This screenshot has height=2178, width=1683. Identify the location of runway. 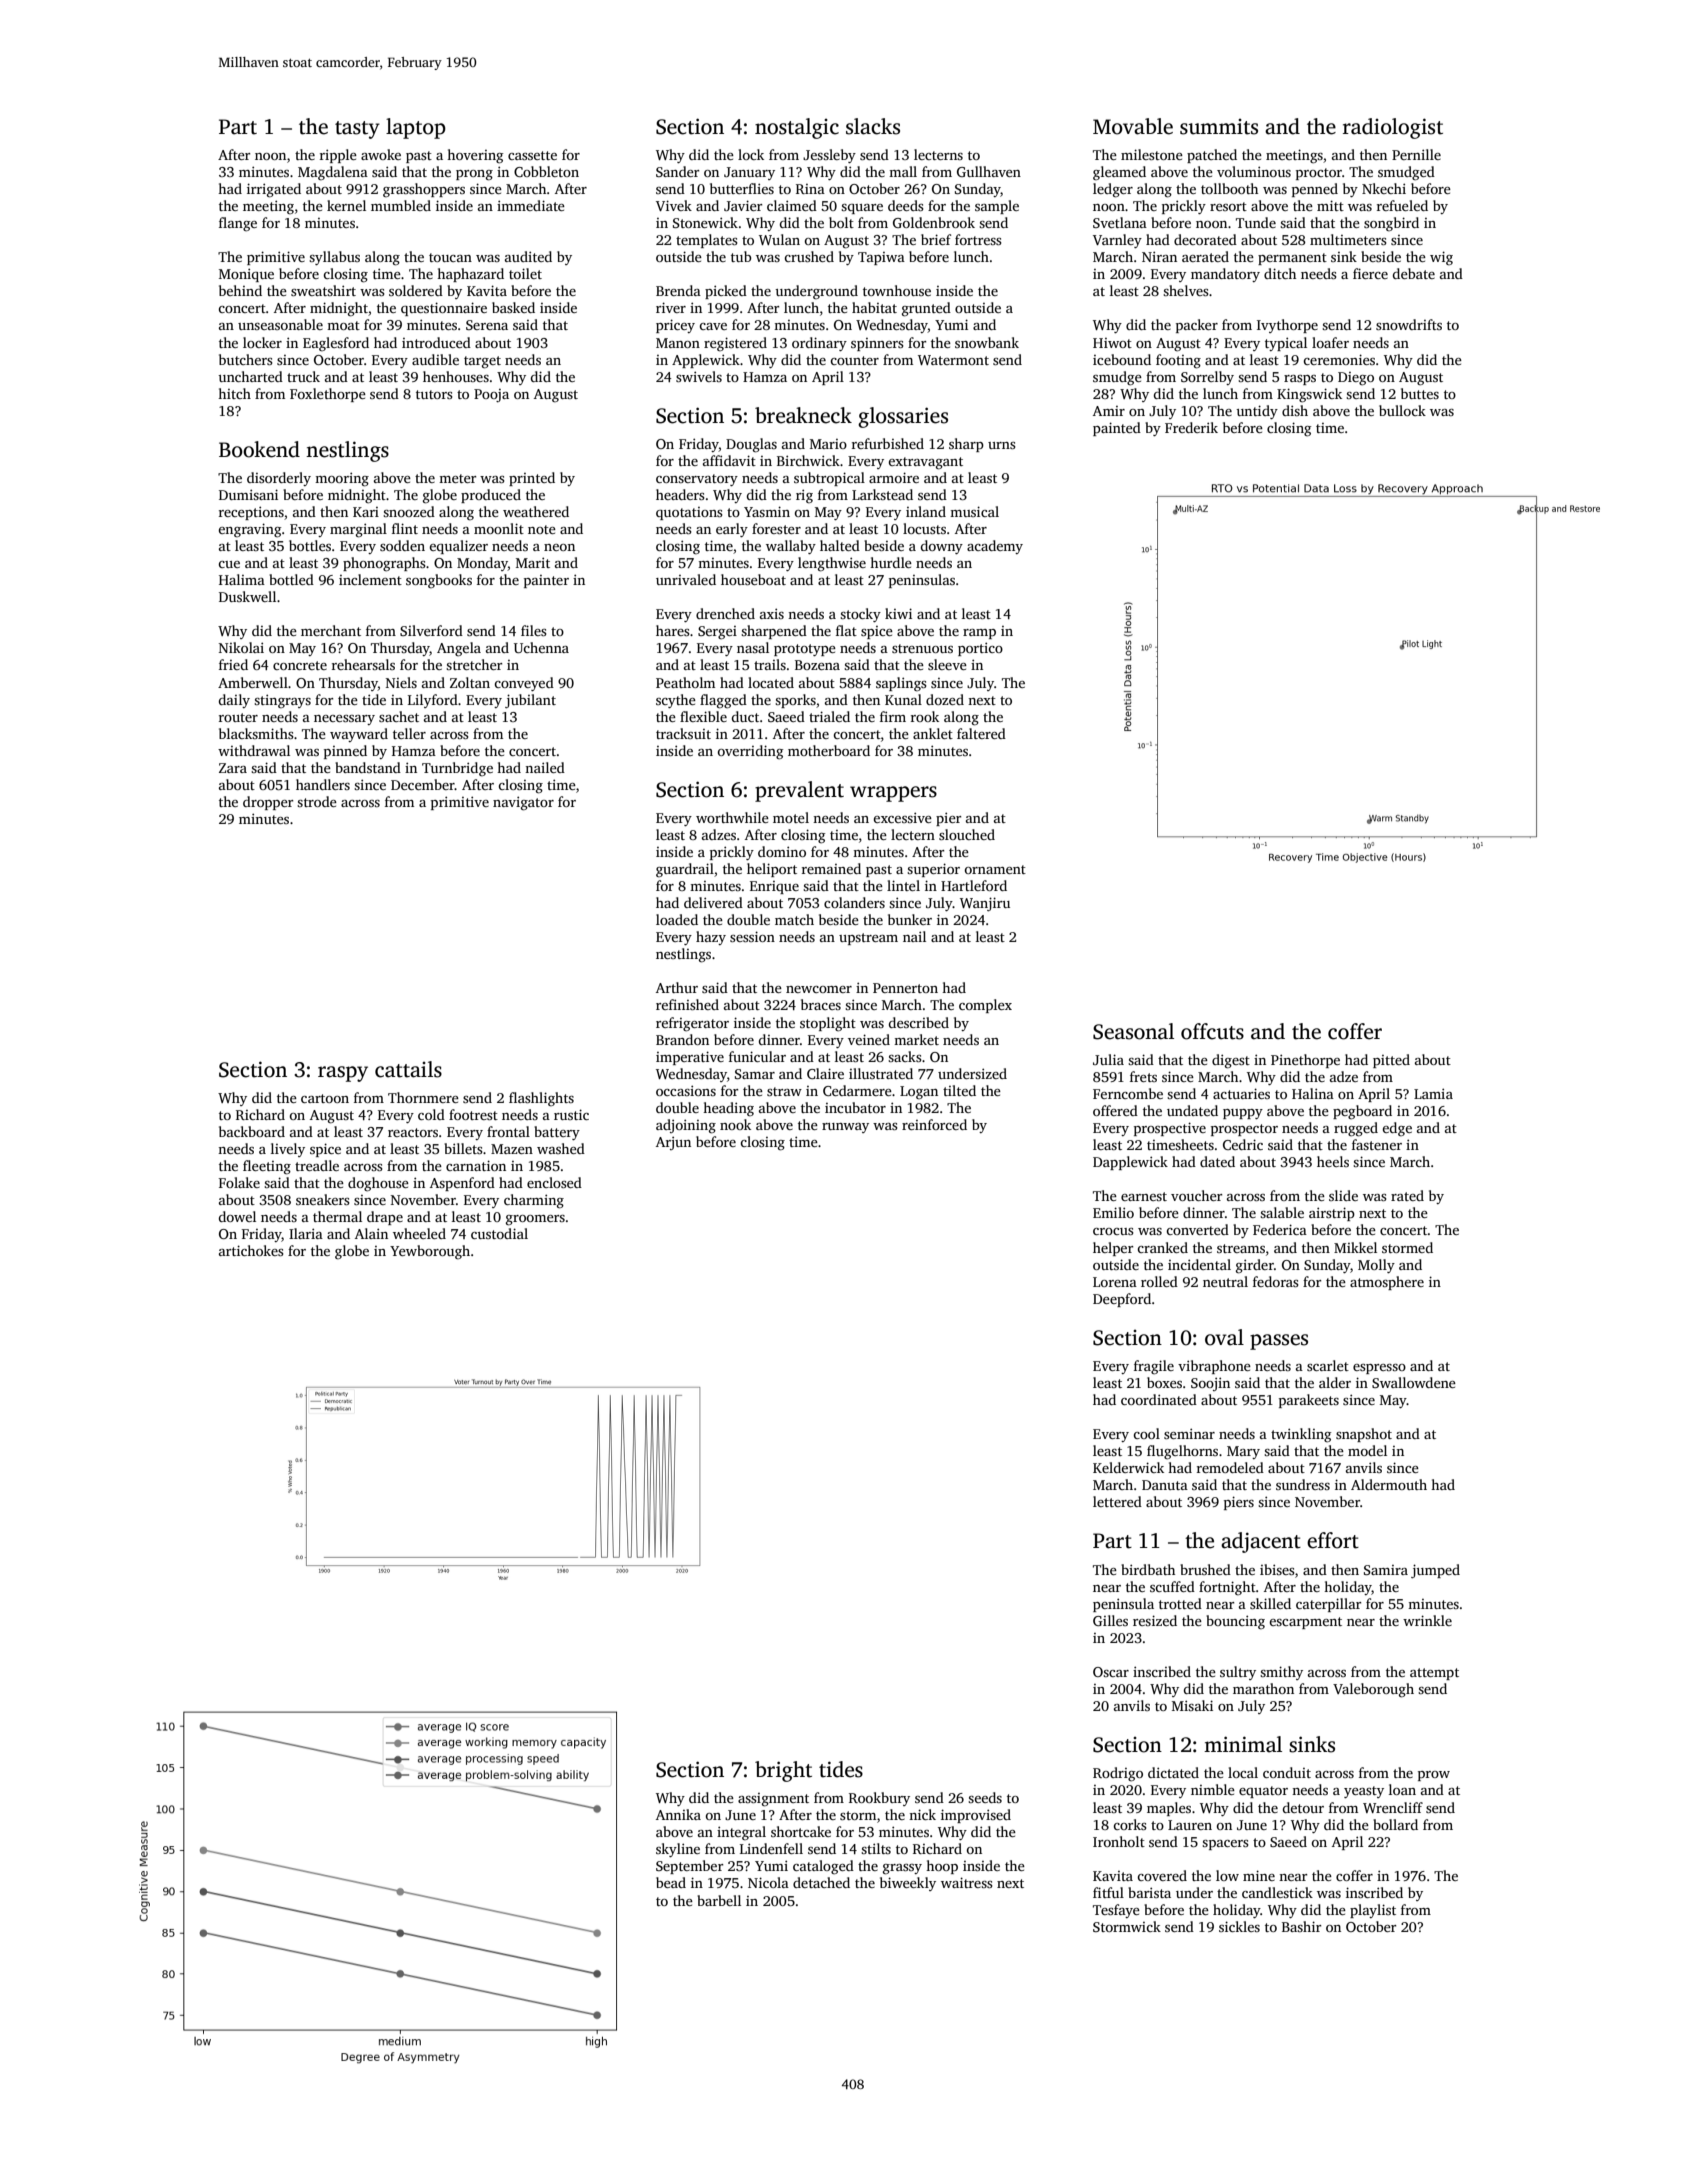
(845, 1128).
